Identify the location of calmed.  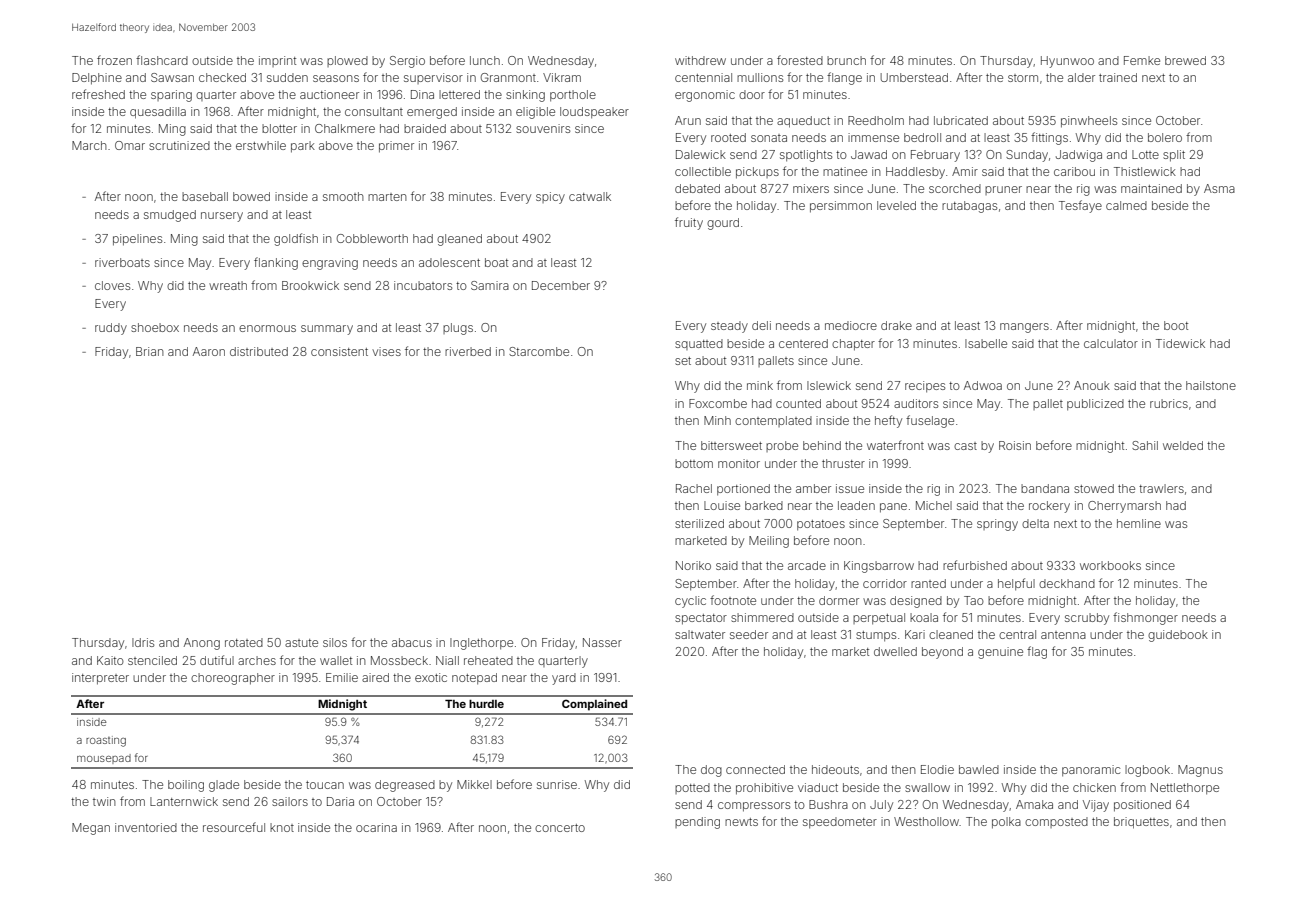
(1126, 205).
